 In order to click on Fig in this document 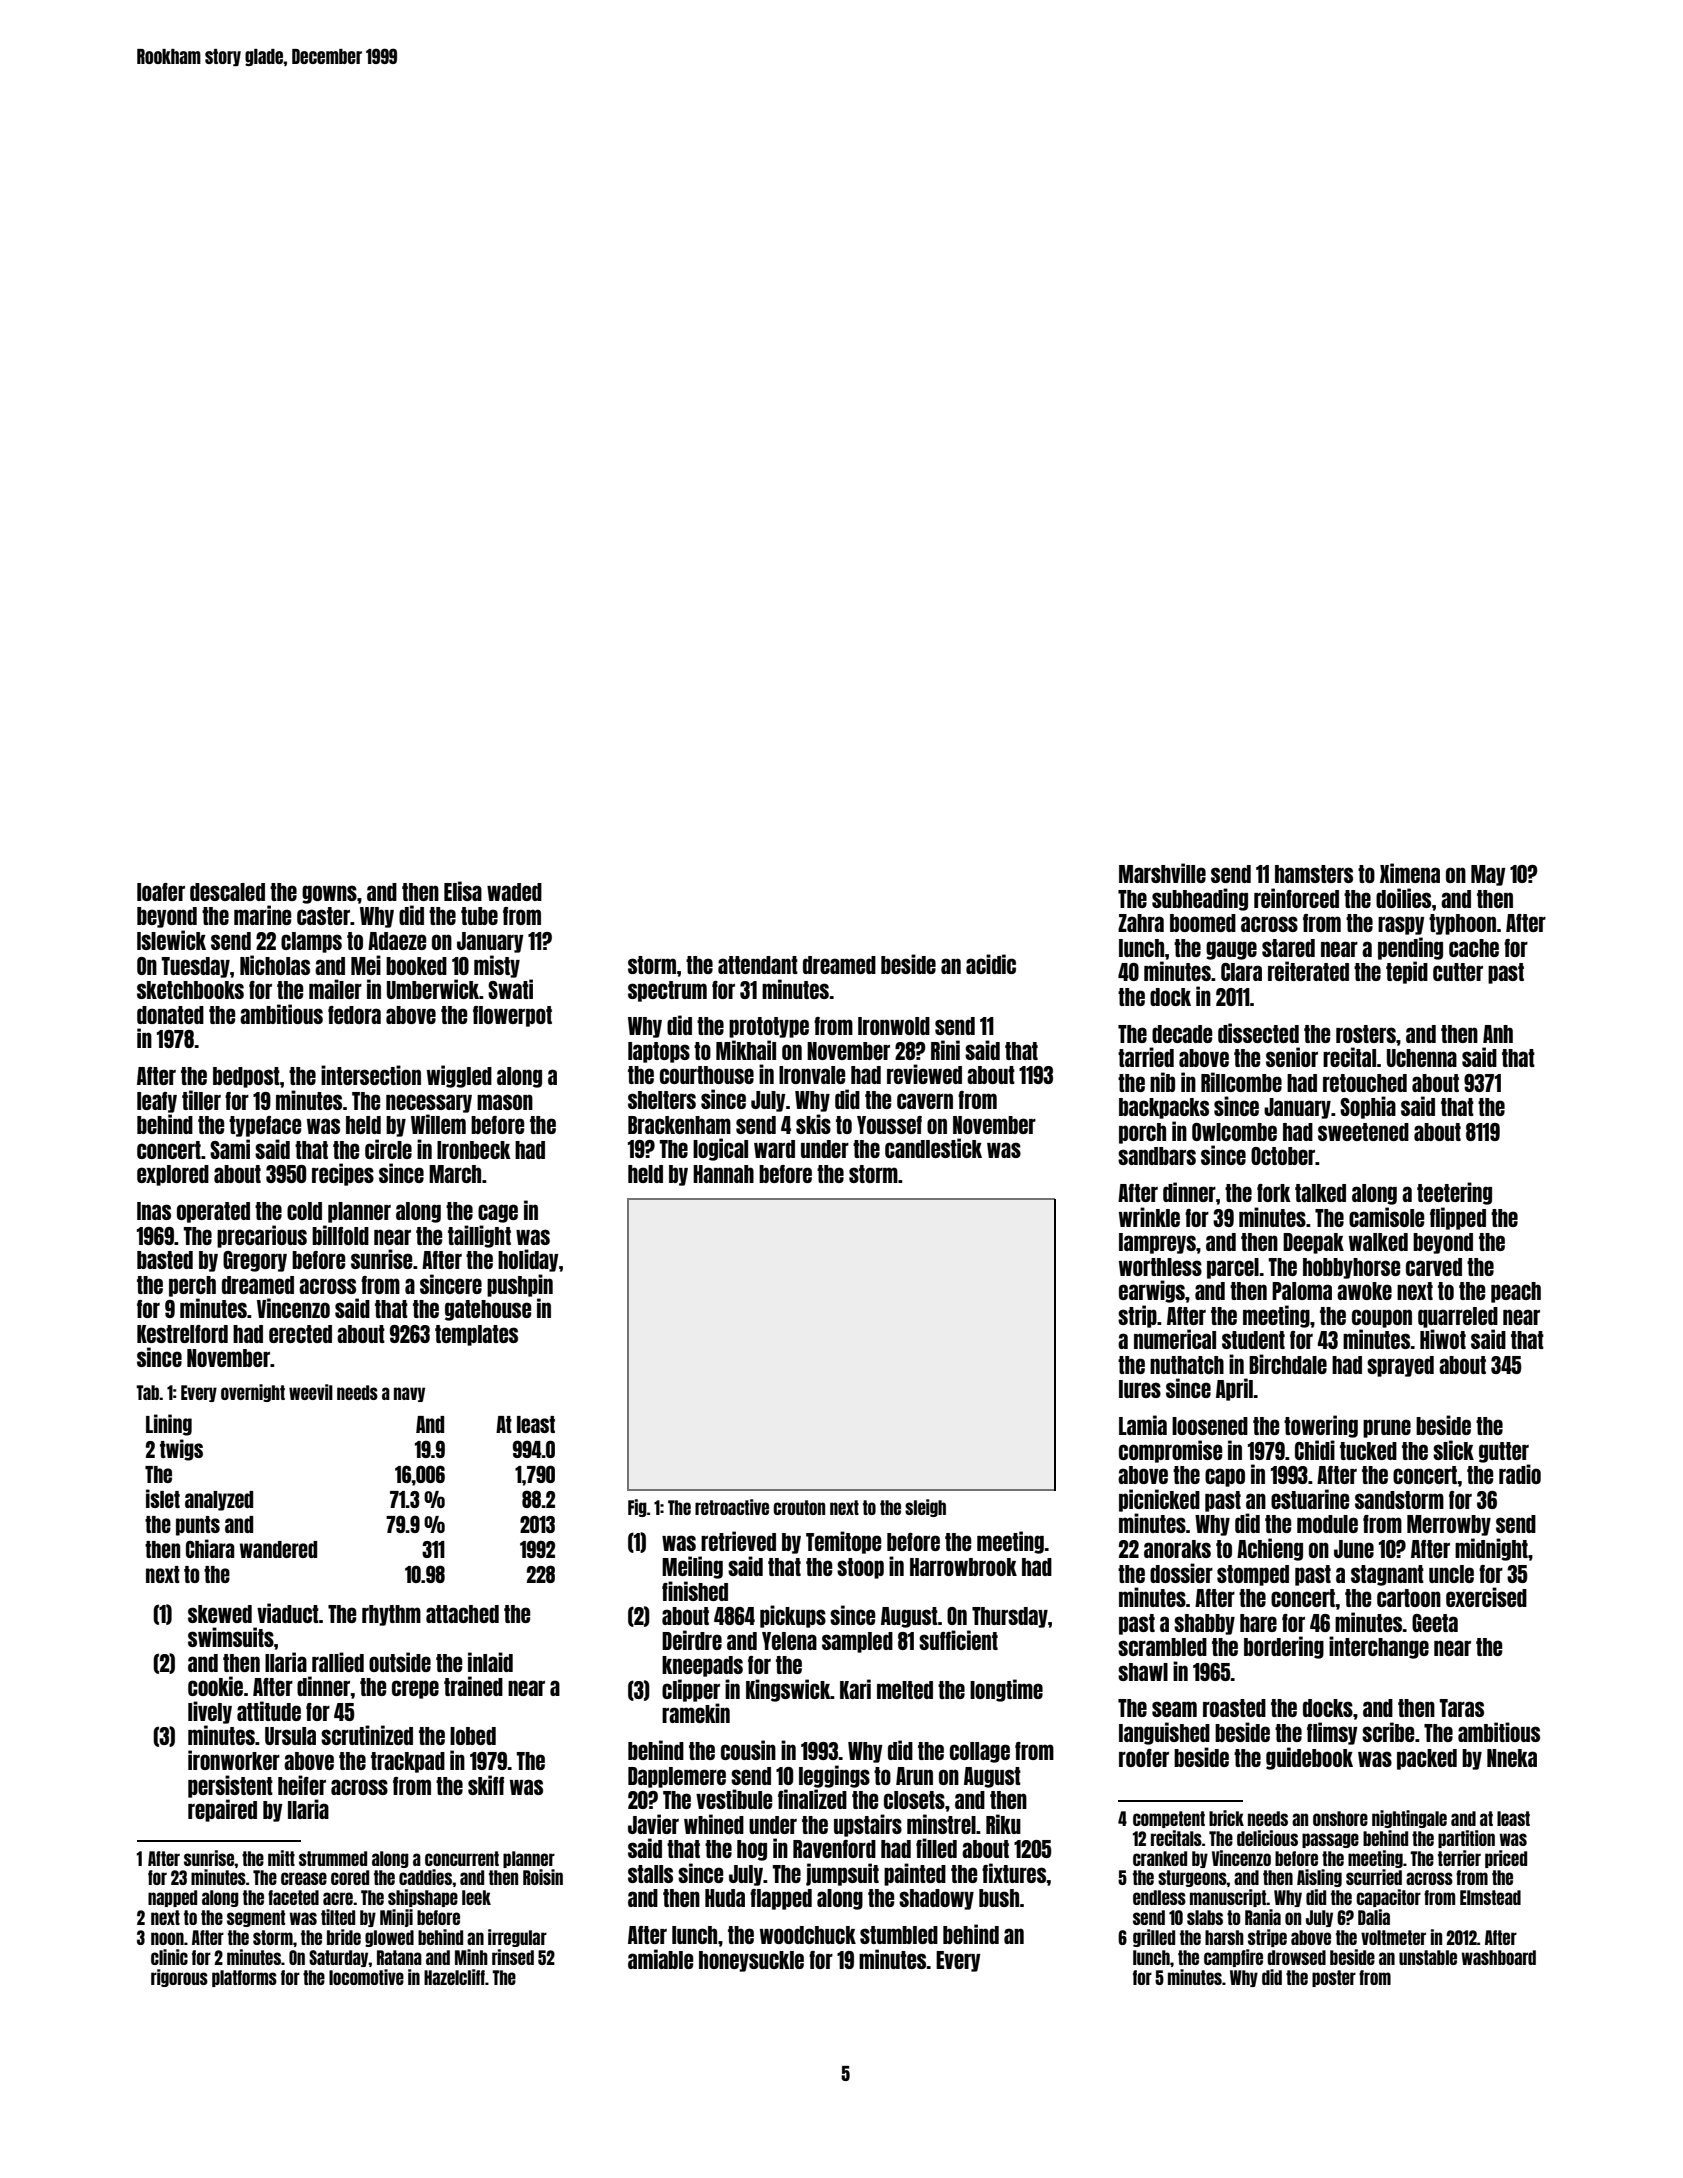, I will do `click(637, 1508)`.
